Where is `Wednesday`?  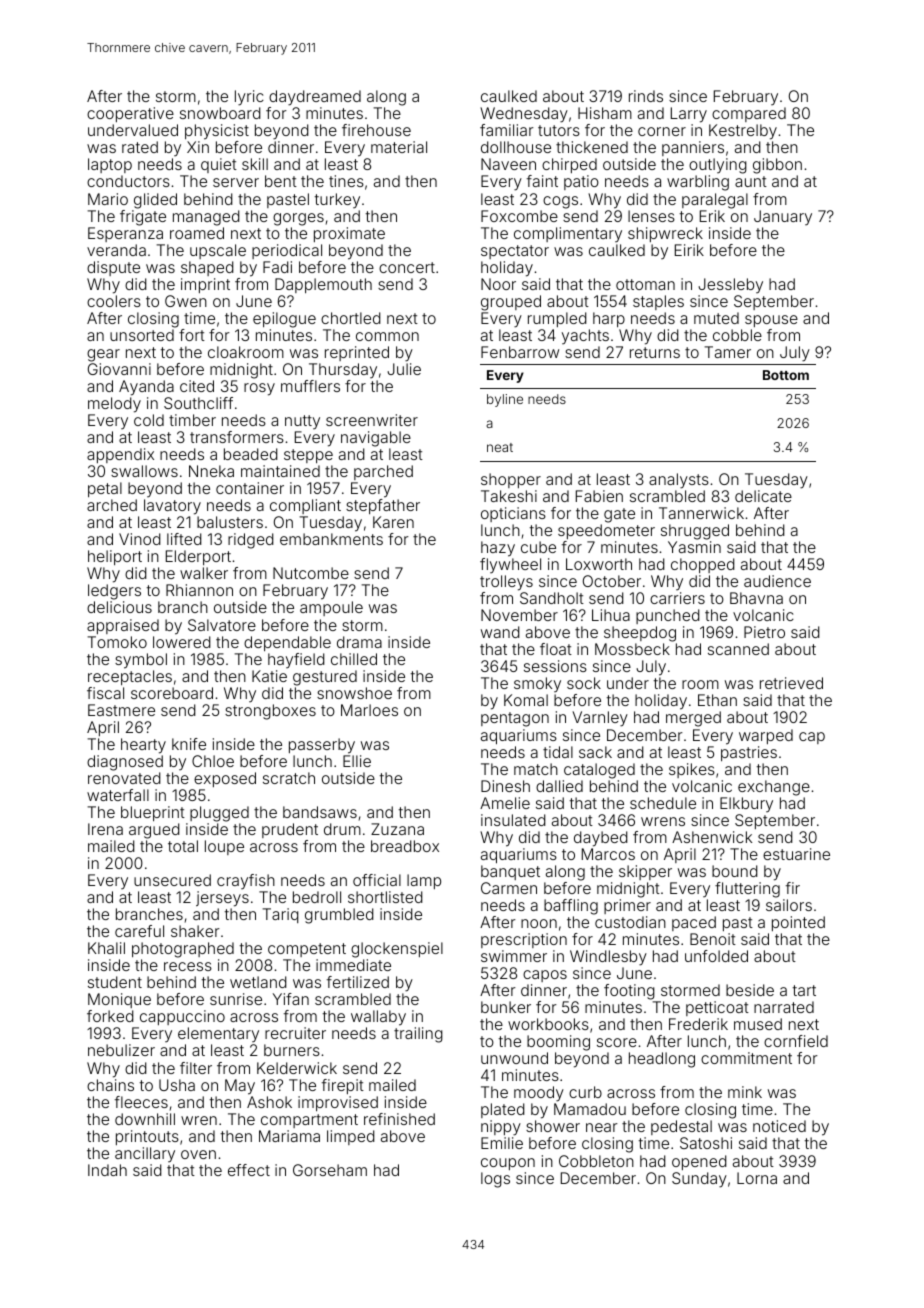
Wednesday is located at coordinates (524, 115).
